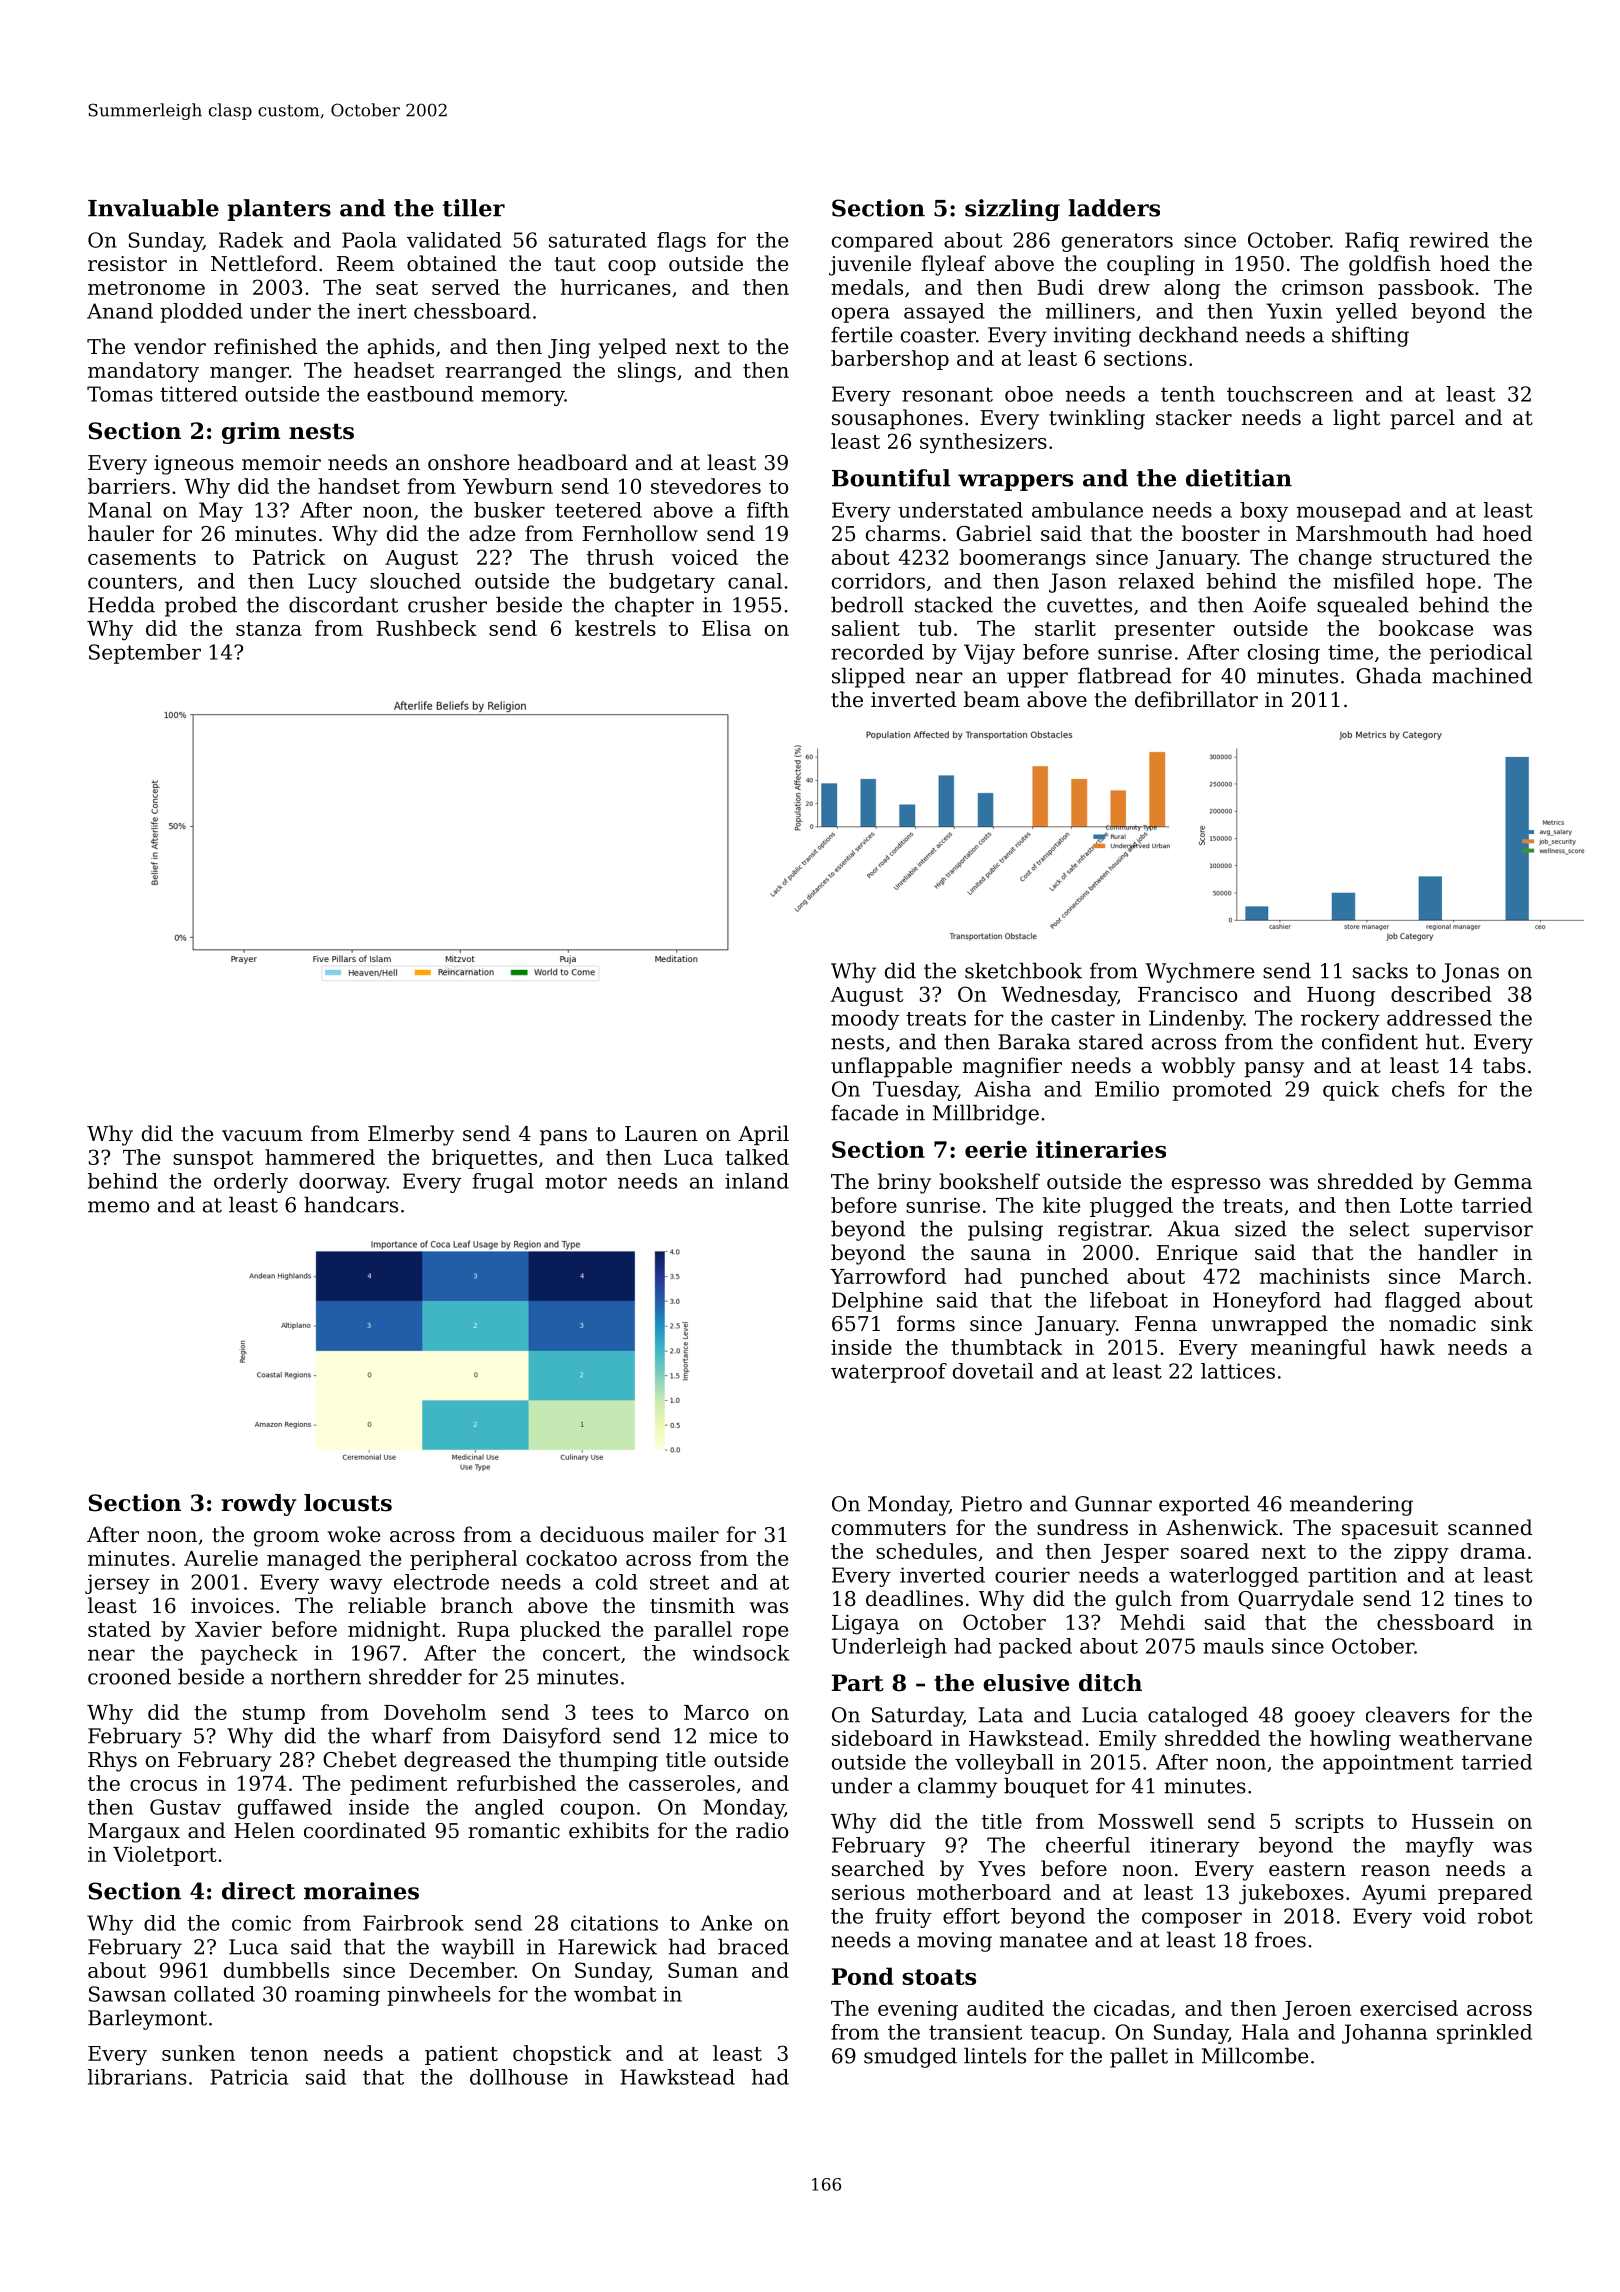 This screenshot has height=2292, width=1620. I want to click on Elisa, so click(726, 628).
